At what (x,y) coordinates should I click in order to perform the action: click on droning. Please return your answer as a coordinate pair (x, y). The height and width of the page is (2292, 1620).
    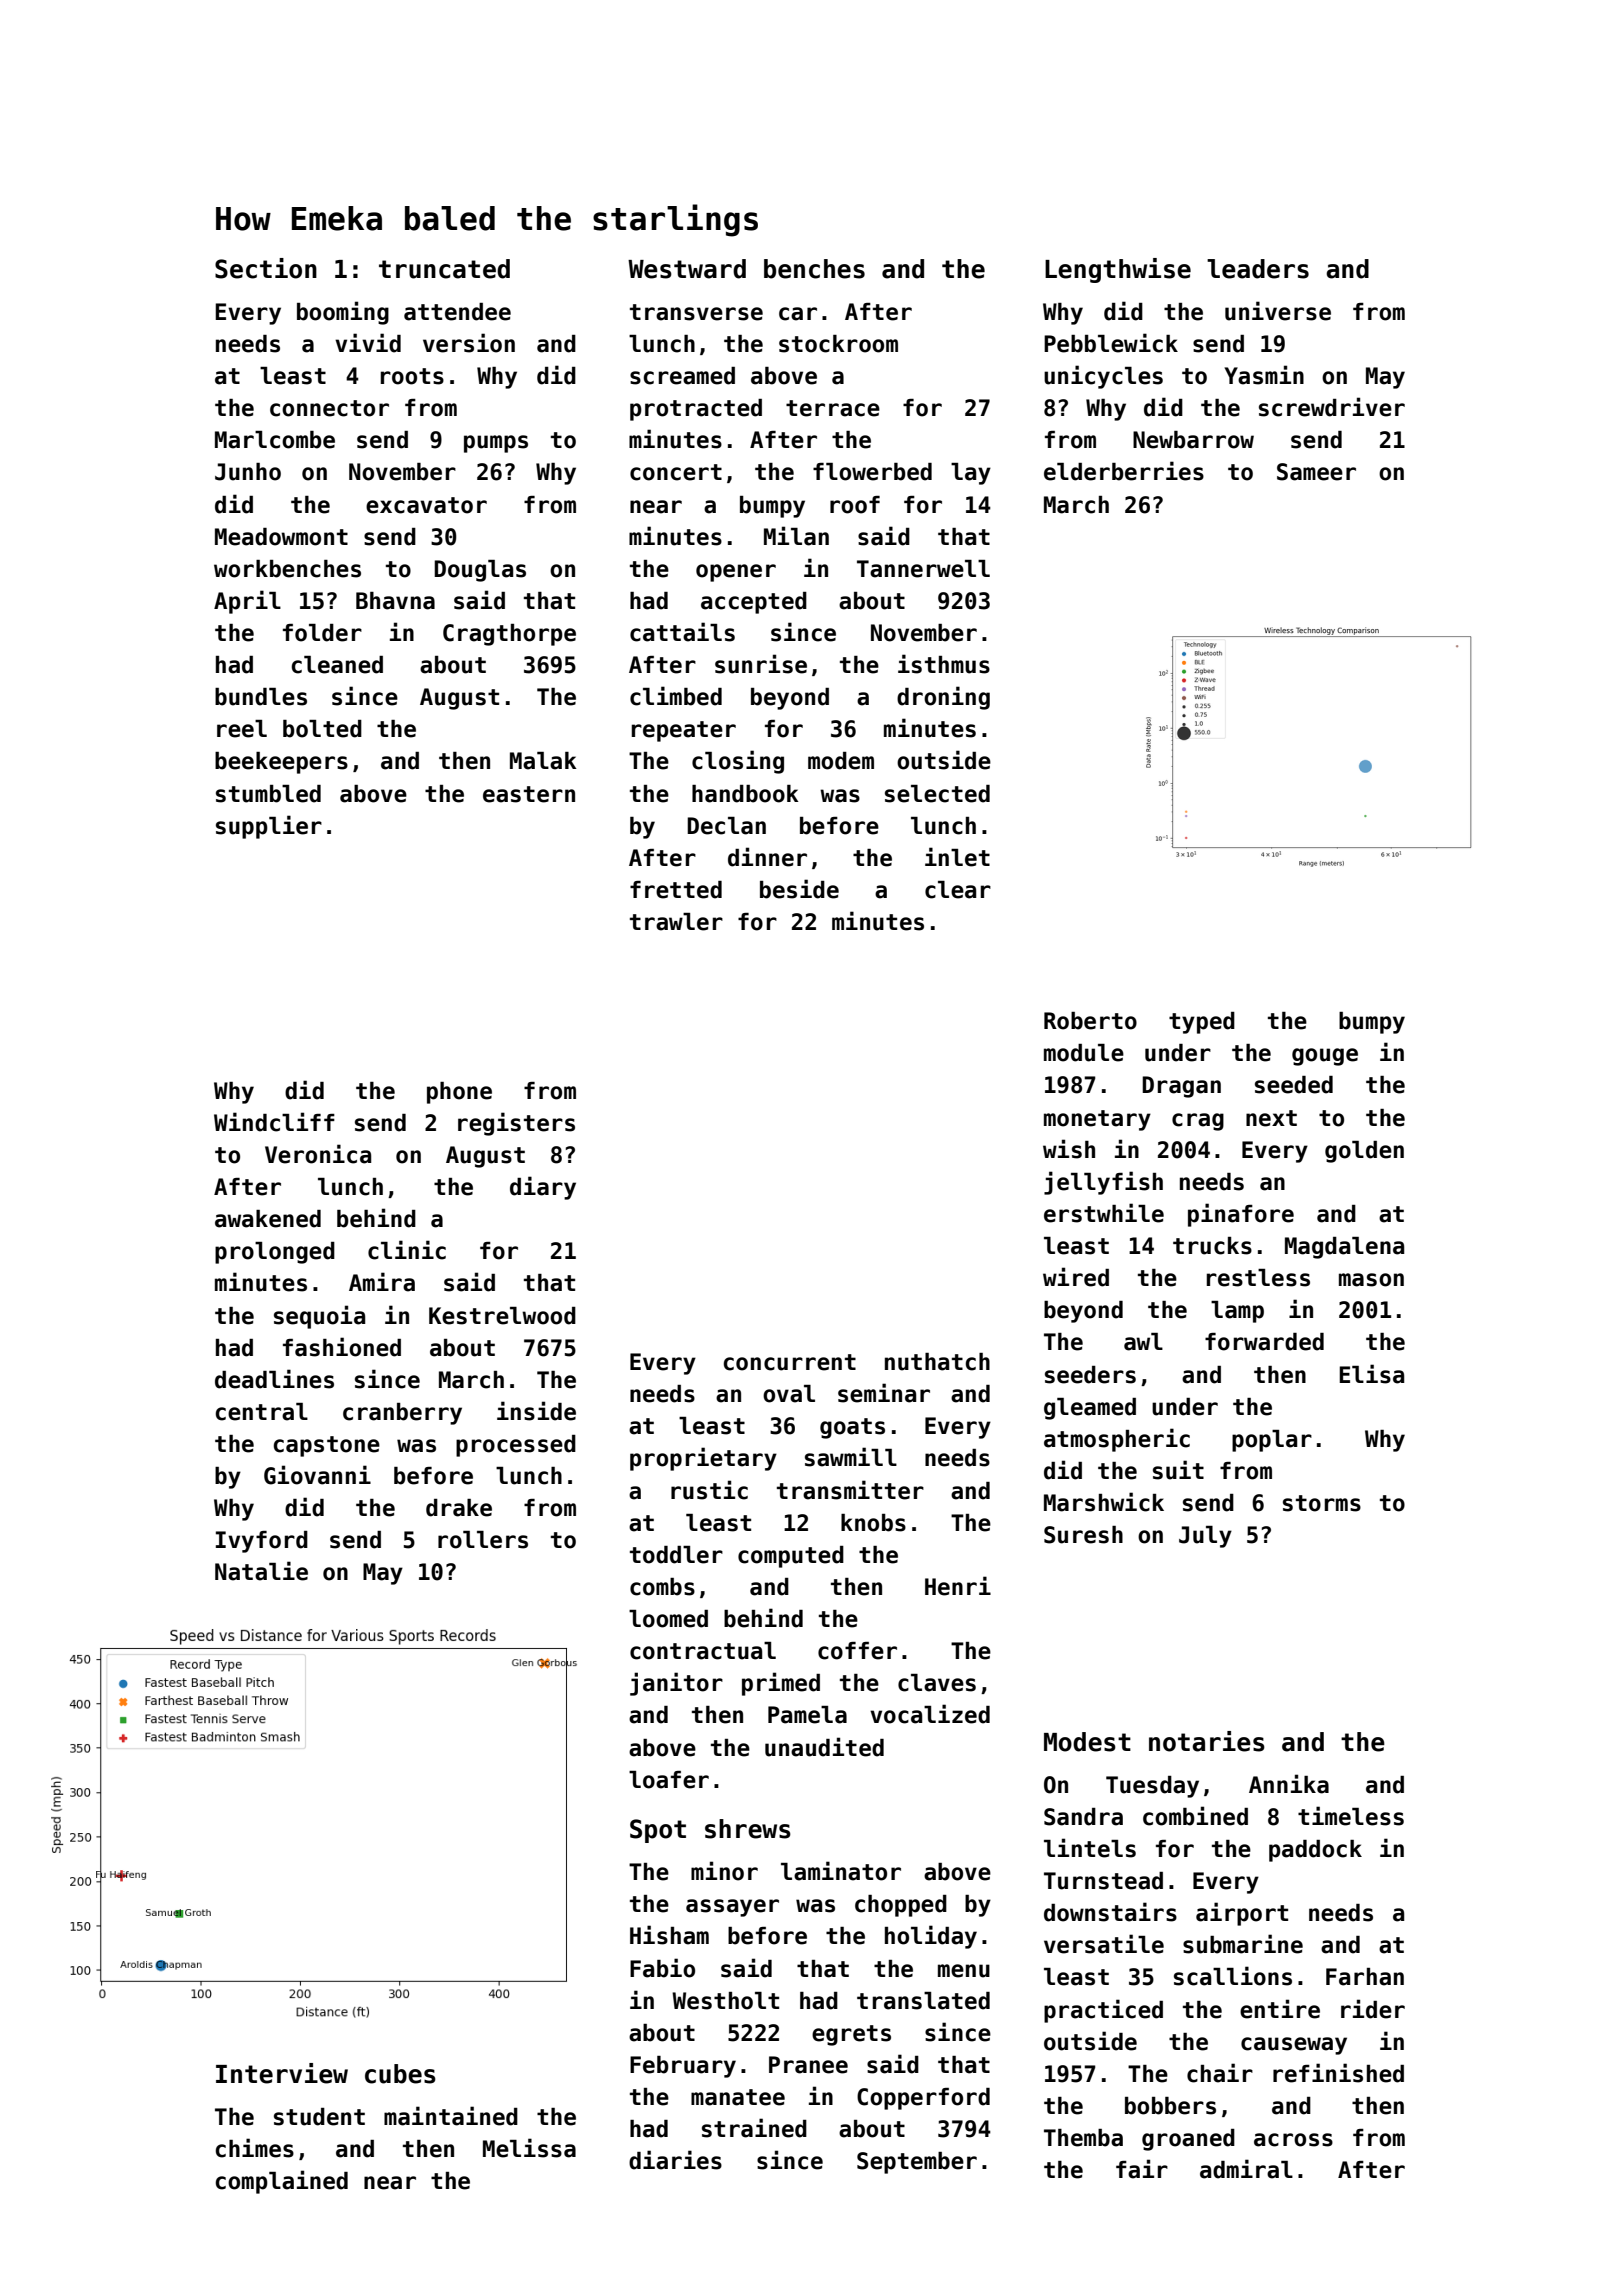
    Looking at the image, I should click on (943, 698).
